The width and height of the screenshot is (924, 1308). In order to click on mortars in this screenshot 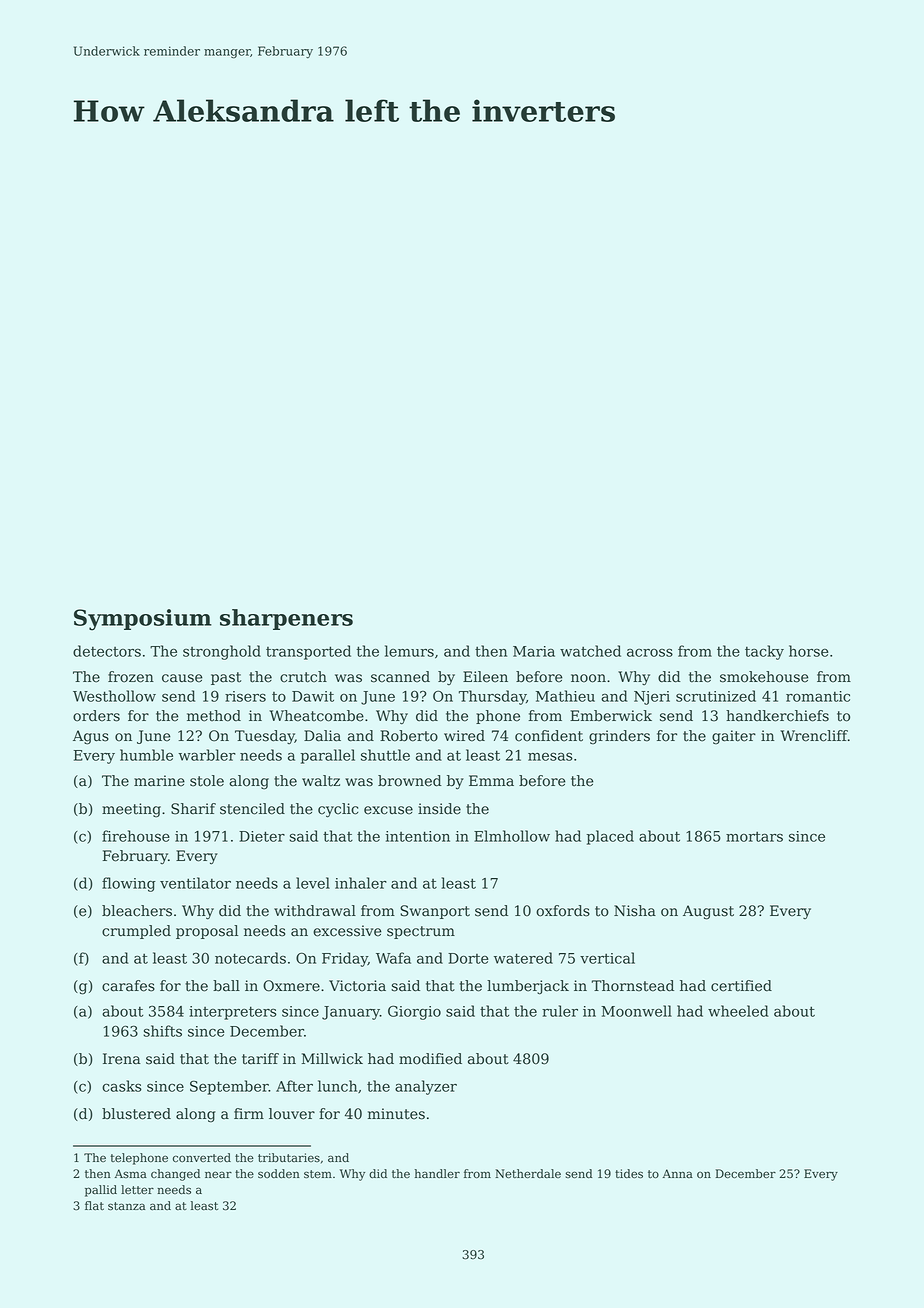, I will do `click(754, 836)`.
